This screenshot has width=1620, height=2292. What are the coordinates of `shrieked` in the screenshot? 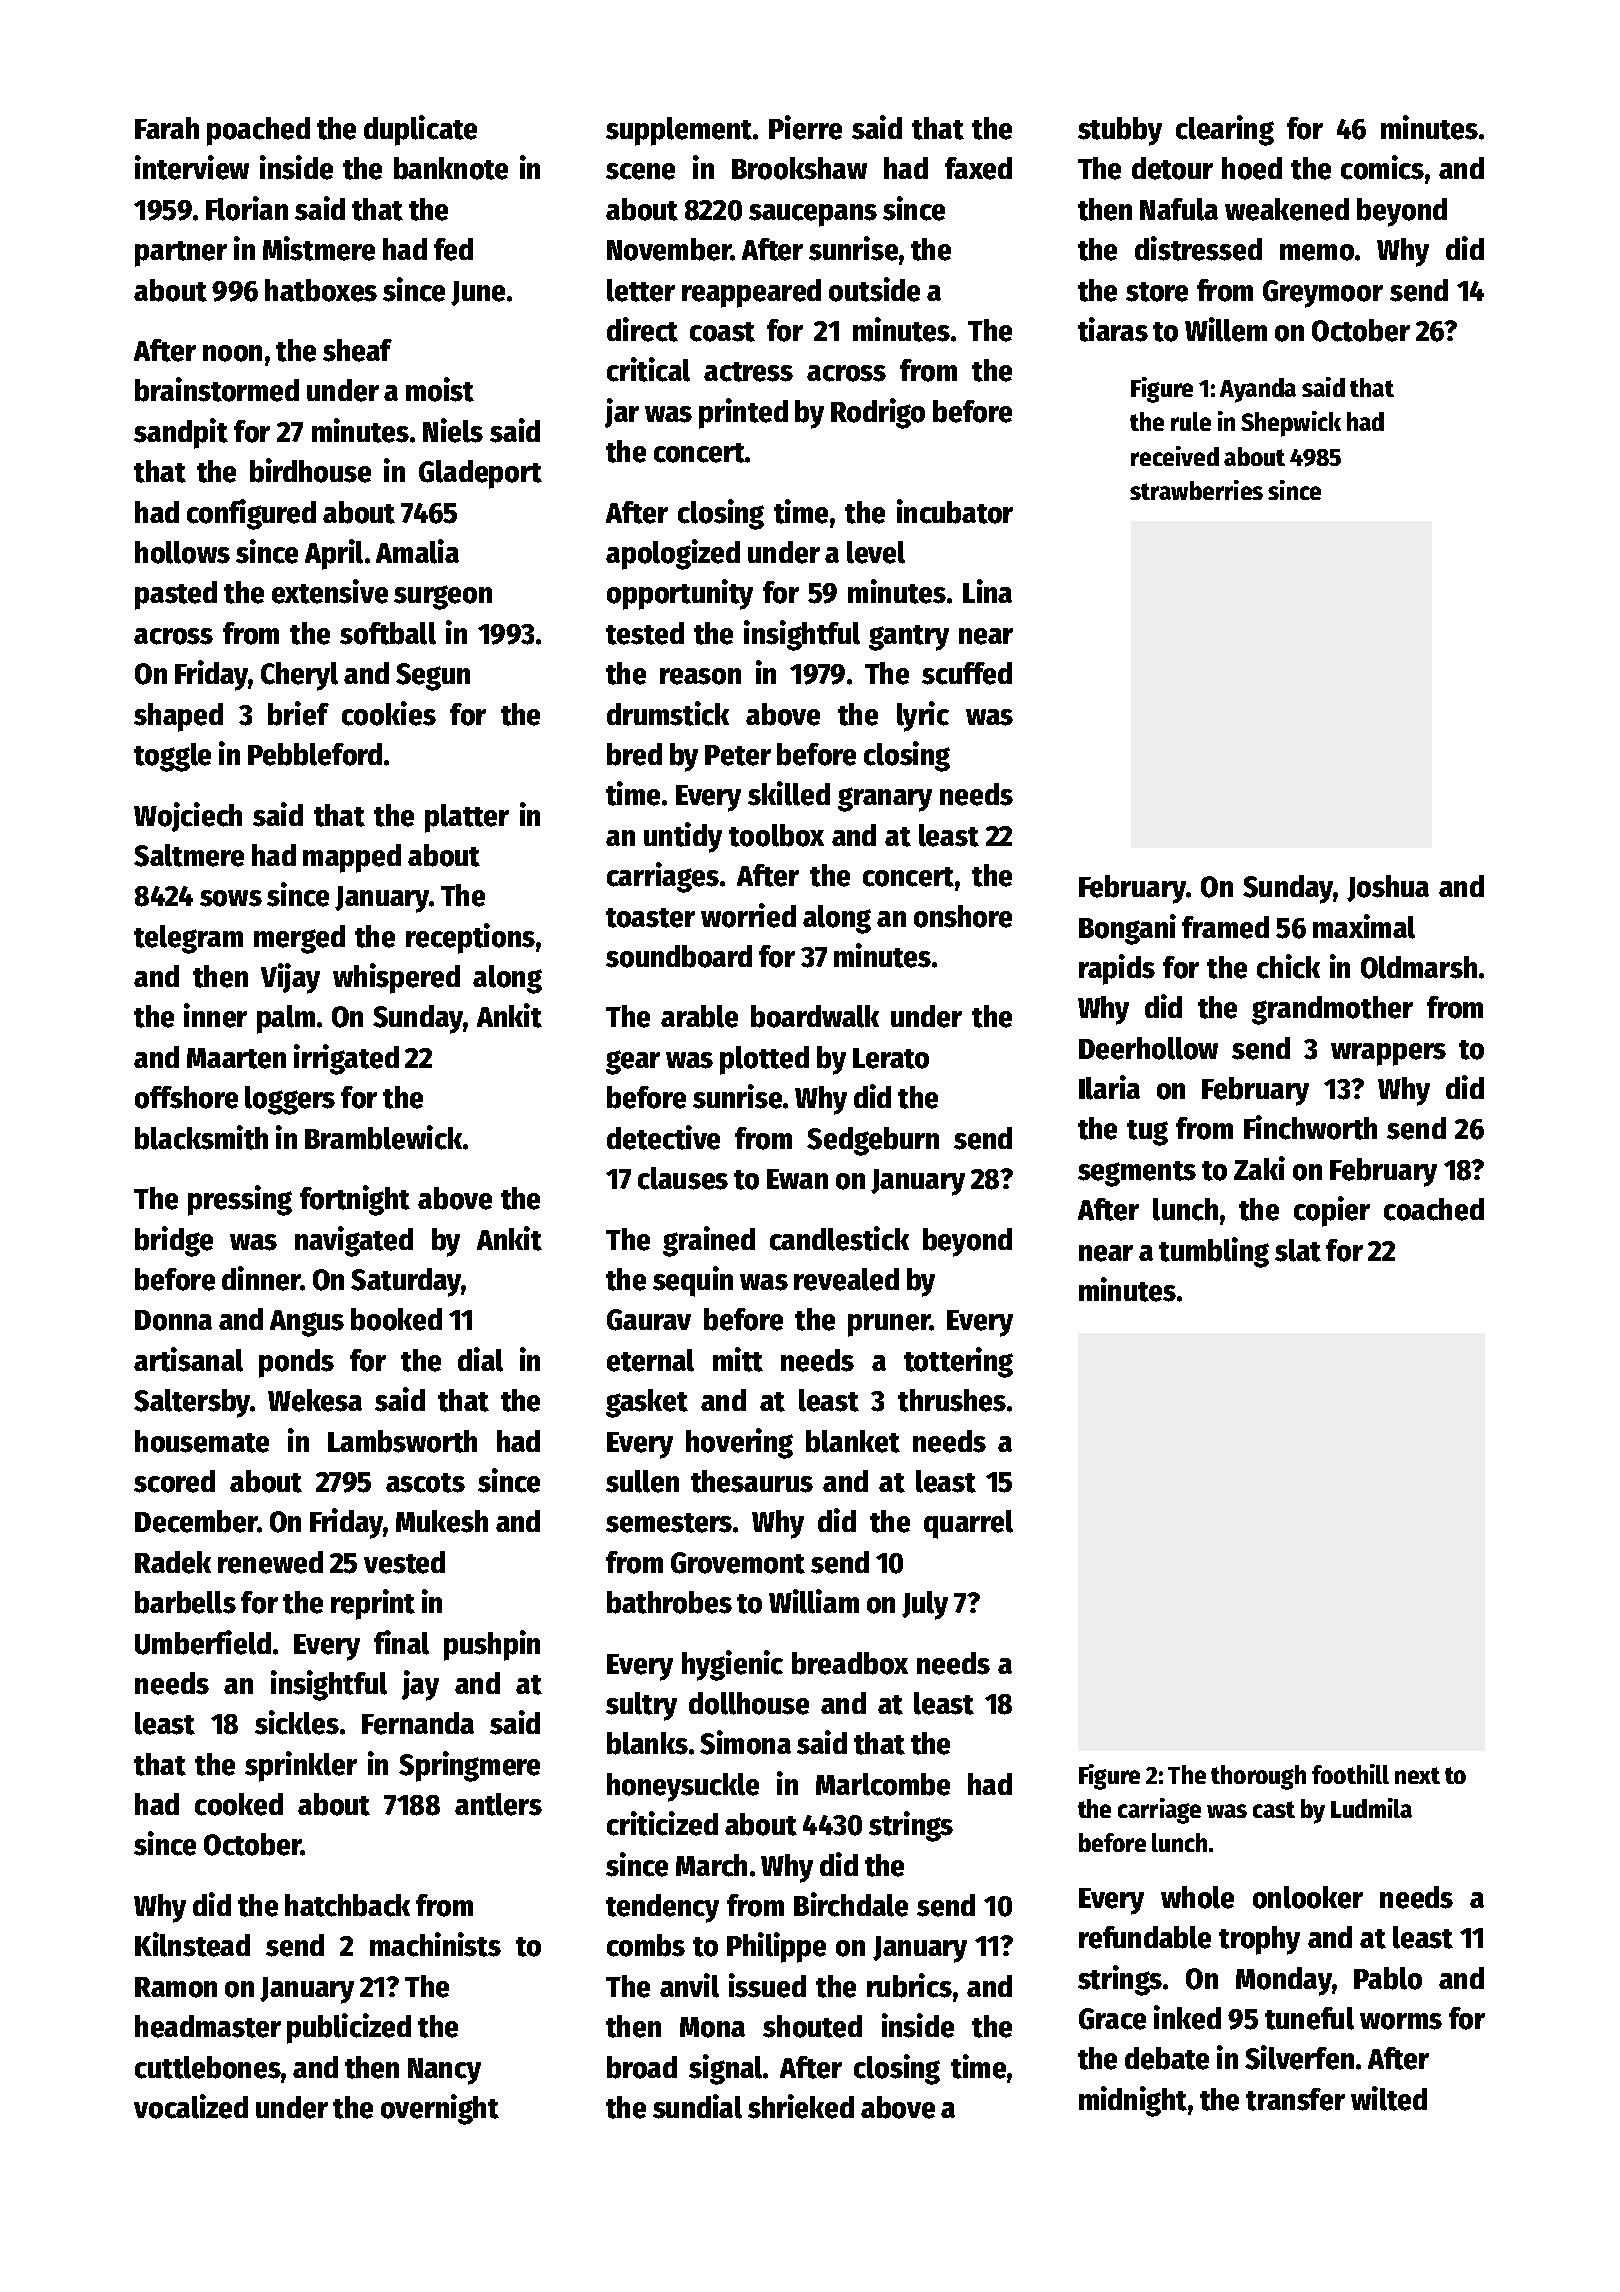 It's located at (801, 2106).
